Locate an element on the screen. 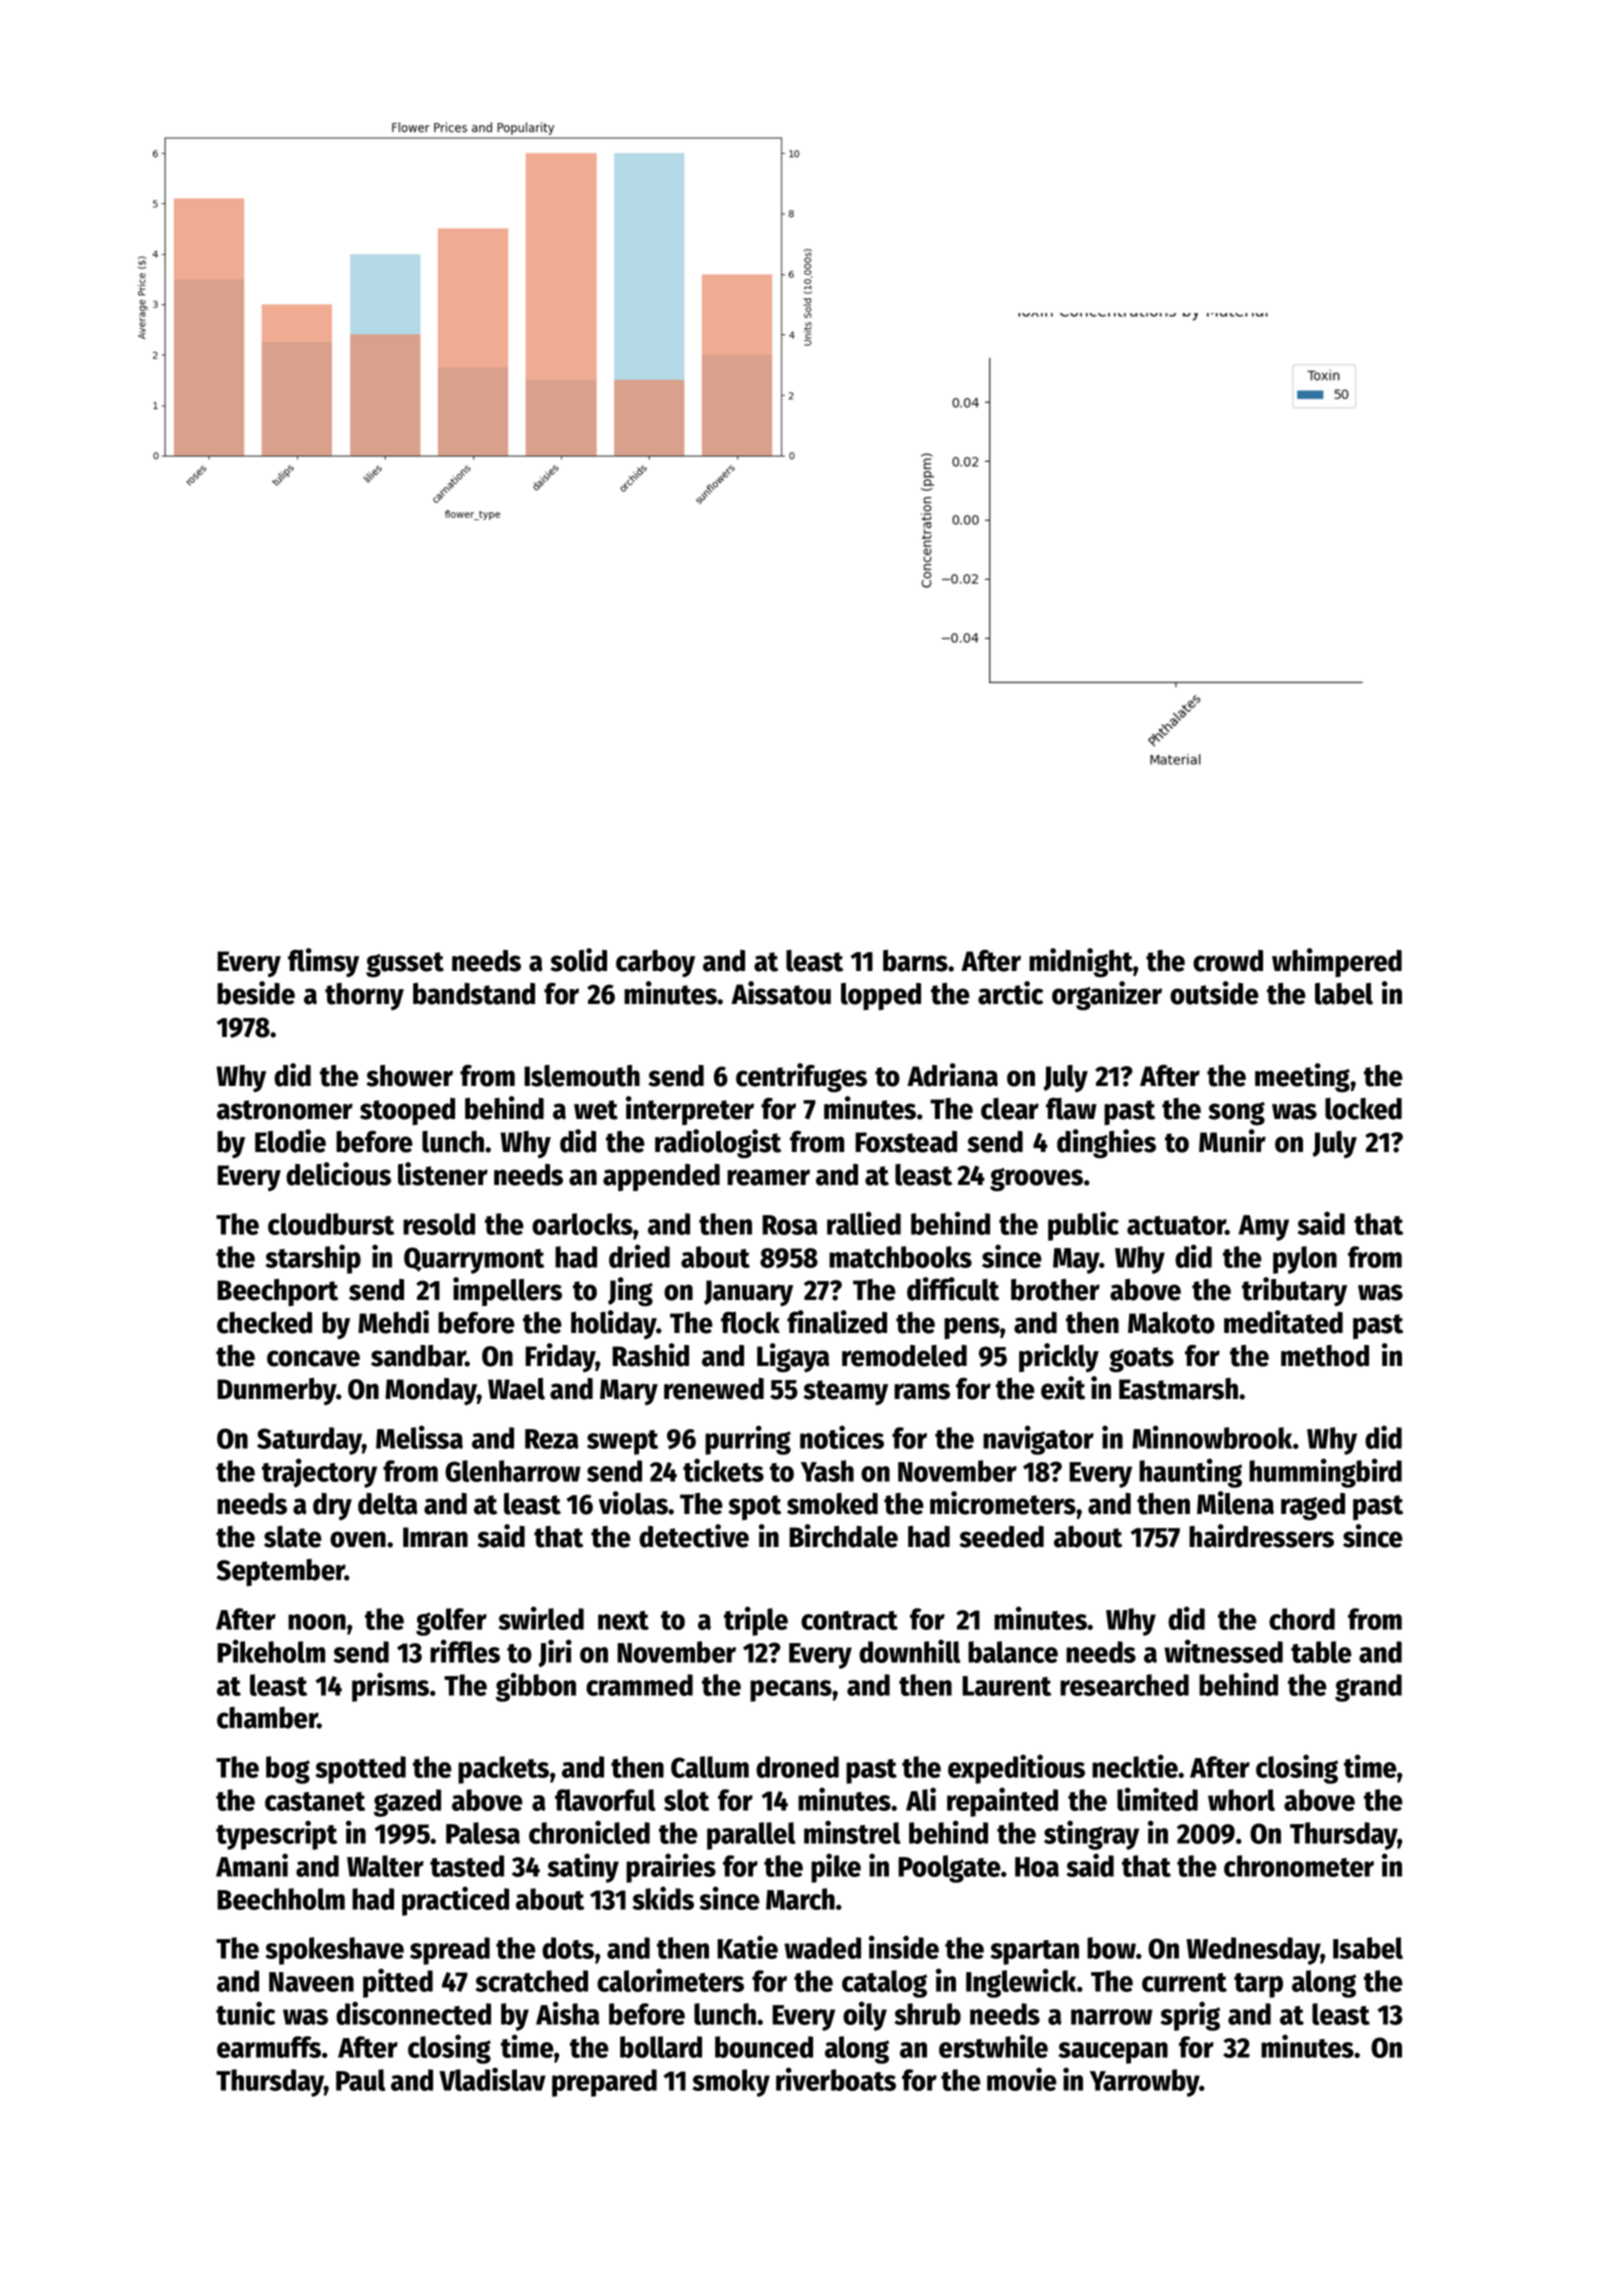  stingray is located at coordinates (1091, 1835).
